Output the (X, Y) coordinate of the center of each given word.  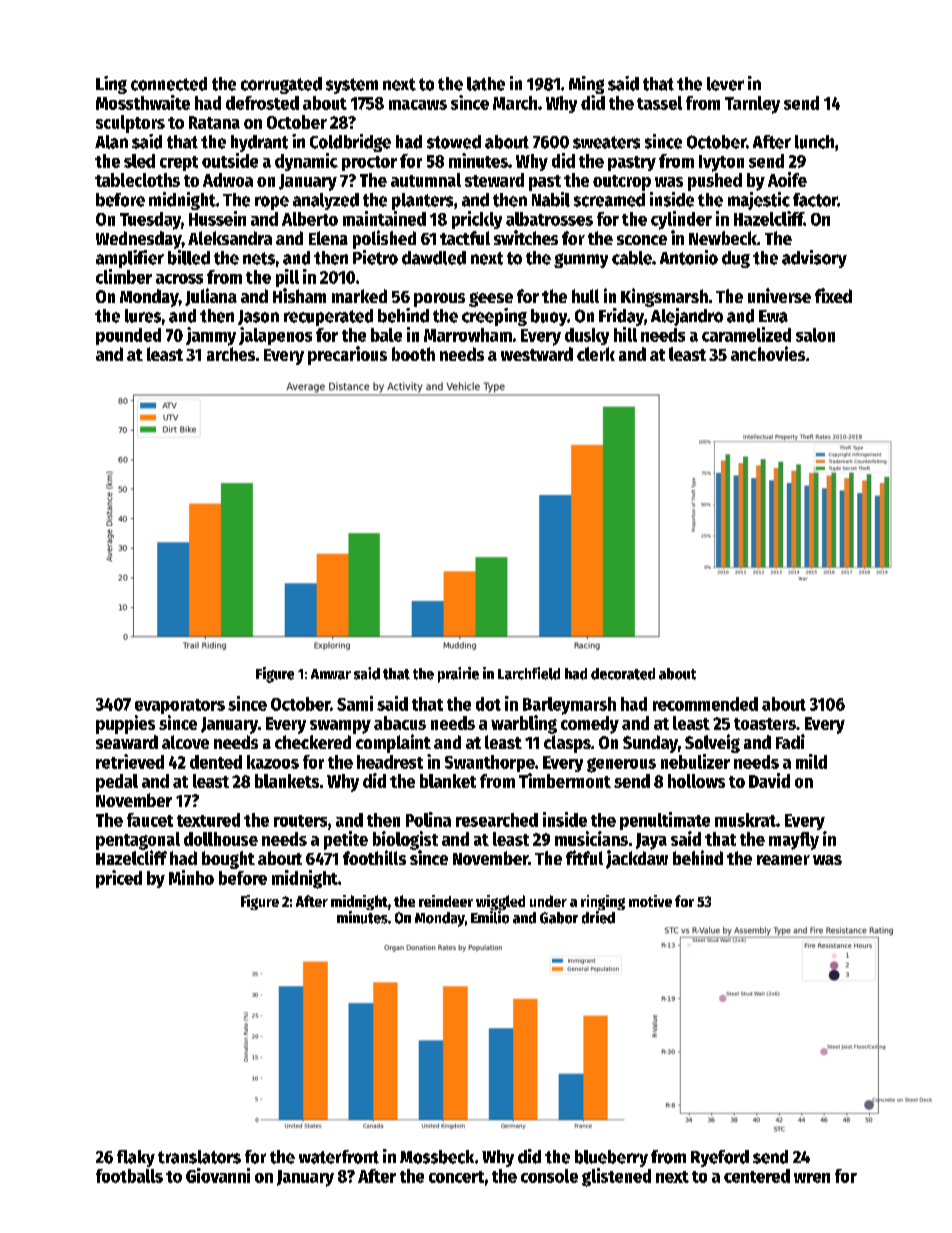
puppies (125, 724)
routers (300, 821)
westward (537, 354)
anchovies (768, 353)
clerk (596, 354)
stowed (454, 142)
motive (650, 901)
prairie (458, 675)
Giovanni (218, 1175)
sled (139, 161)
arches (231, 354)
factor (815, 200)
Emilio (490, 917)
